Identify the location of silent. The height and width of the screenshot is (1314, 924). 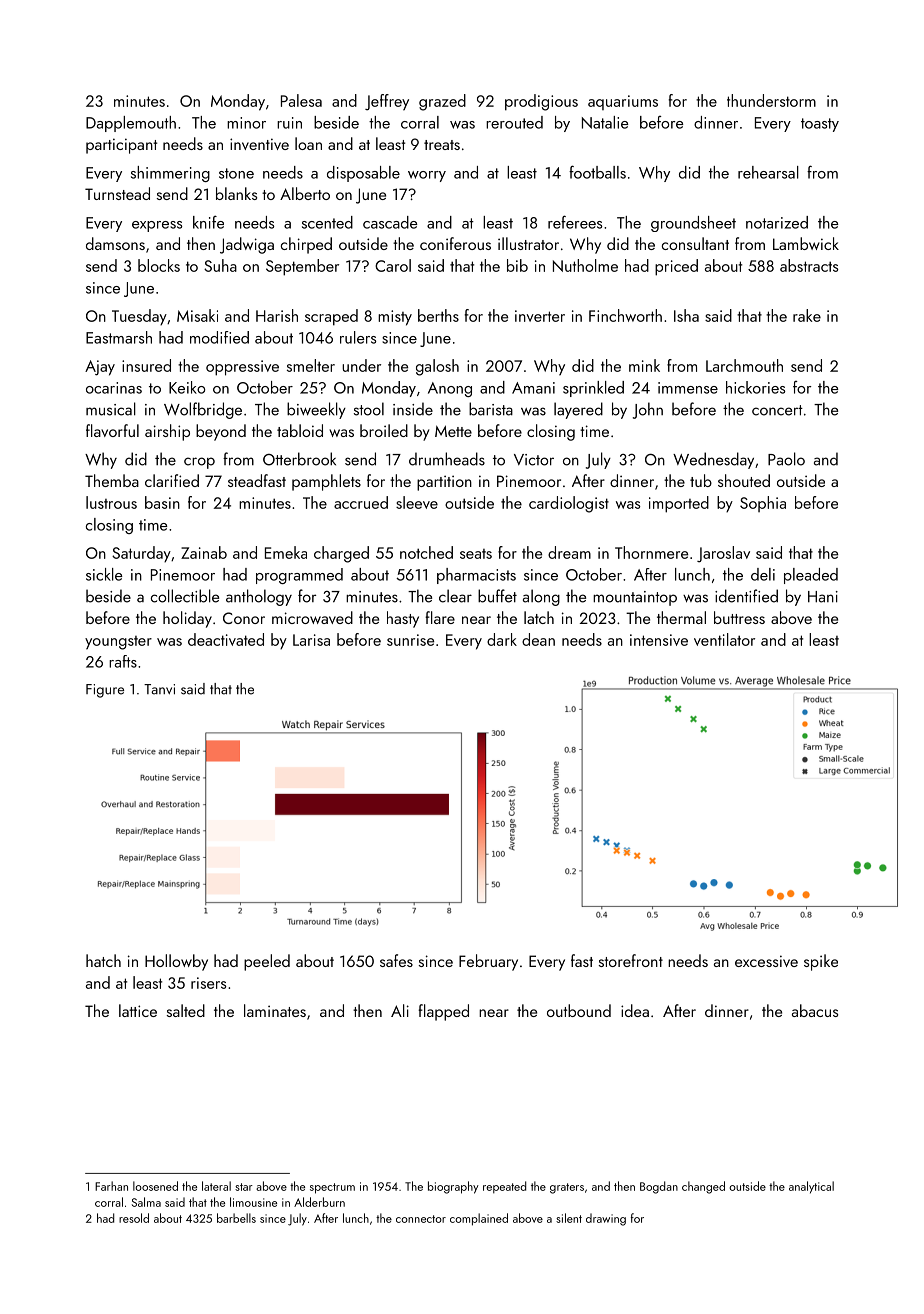
(569, 1218).
